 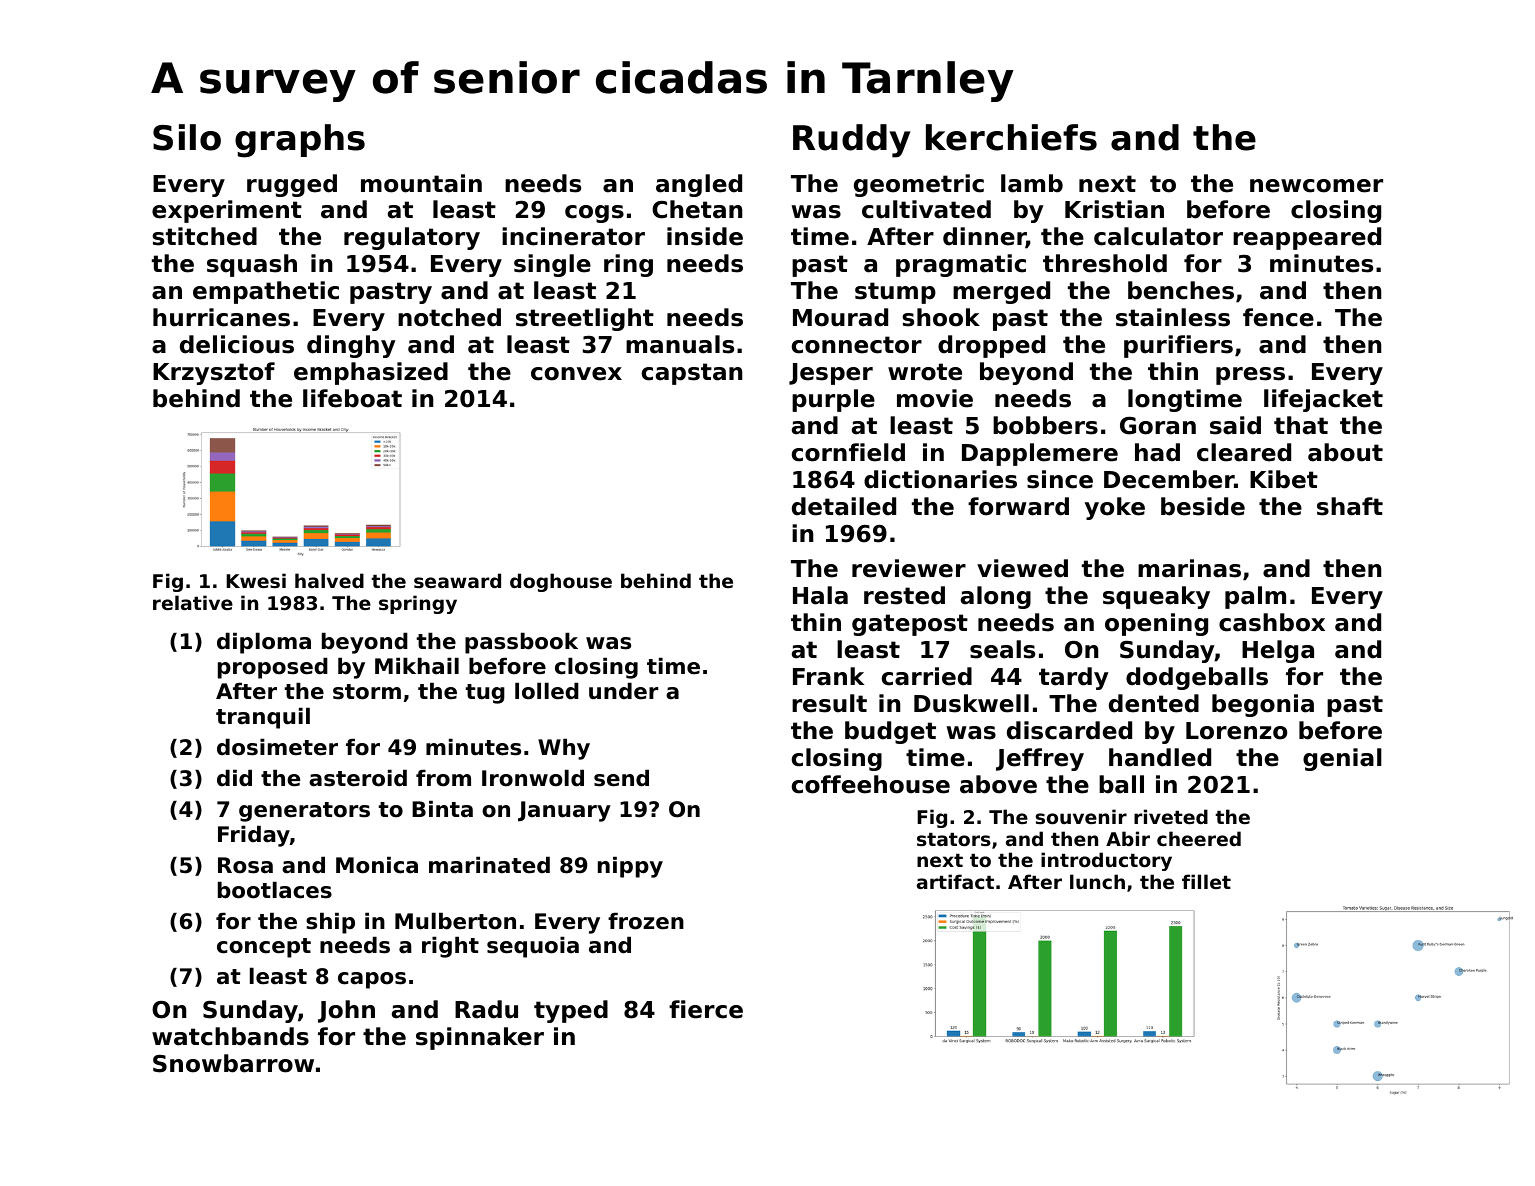 I want to click on convex, so click(x=576, y=374).
